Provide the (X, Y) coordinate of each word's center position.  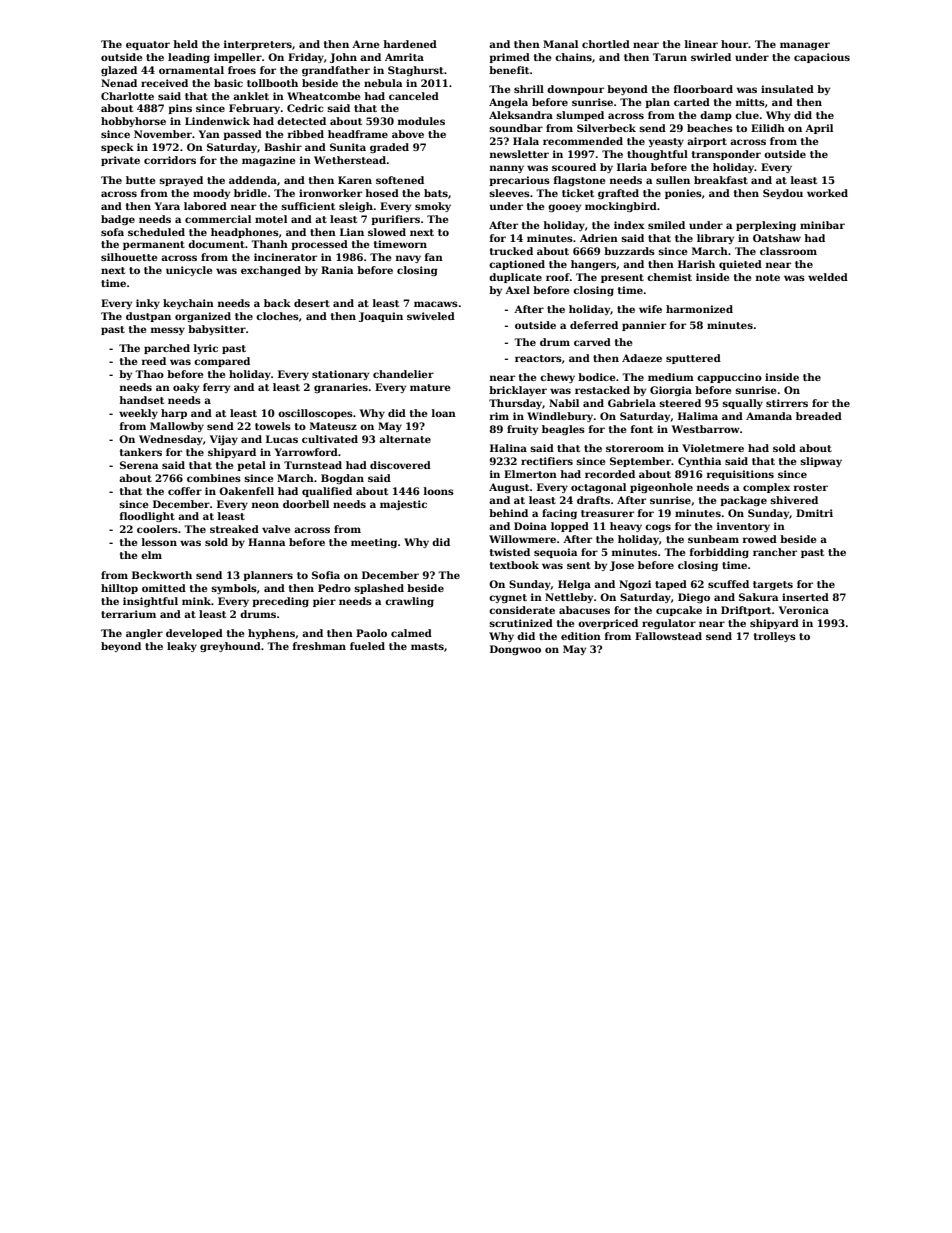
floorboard (703, 89)
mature (430, 387)
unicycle (189, 271)
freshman (319, 646)
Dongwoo (515, 650)
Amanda (769, 416)
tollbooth (272, 83)
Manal (560, 44)
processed (319, 245)
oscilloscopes (315, 414)
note (768, 277)
